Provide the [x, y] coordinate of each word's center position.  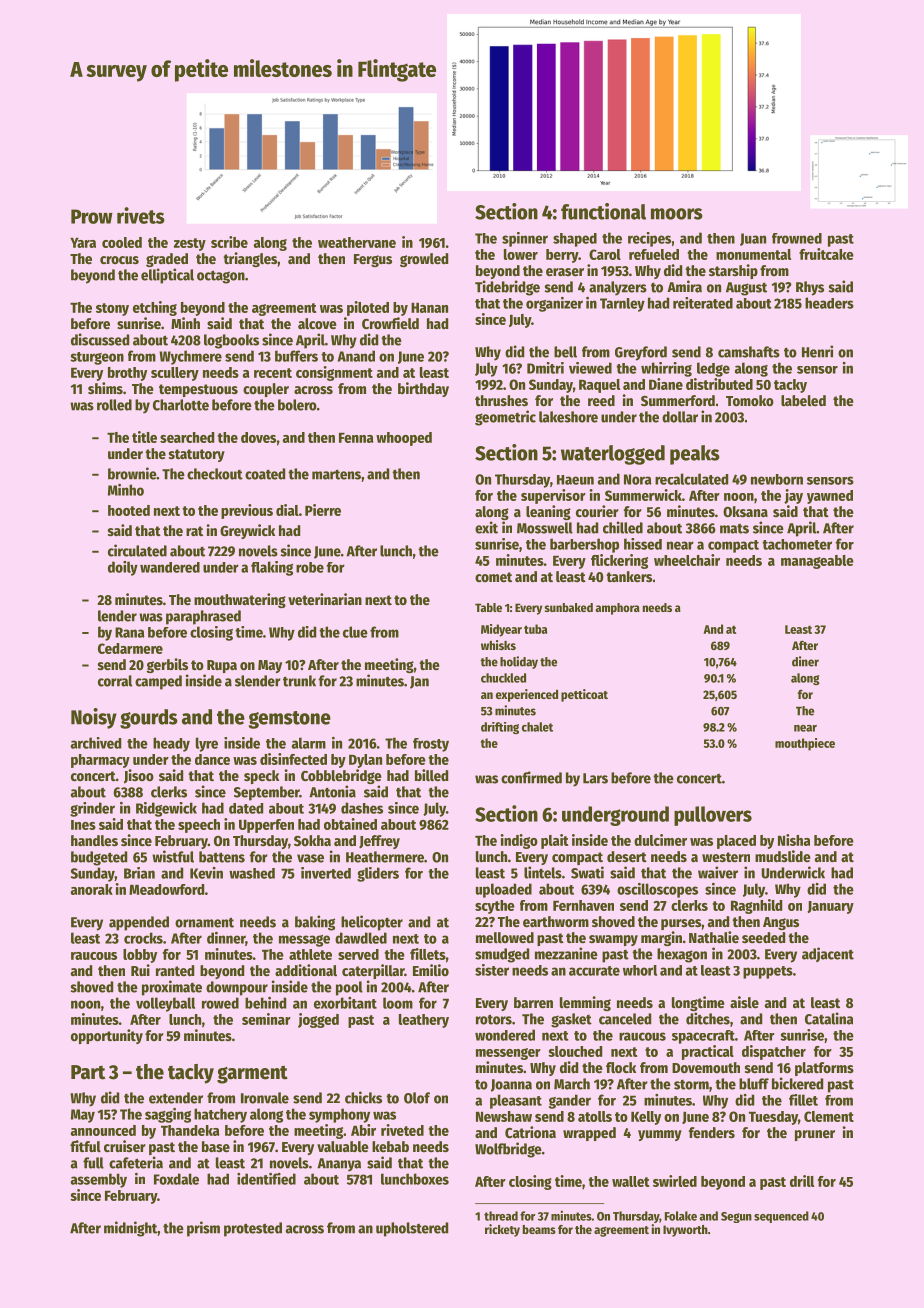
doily [123, 568]
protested [253, 1229]
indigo [519, 841]
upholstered [412, 1229]
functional [603, 211]
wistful [173, 856]
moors [677, 214]
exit [486, 527]
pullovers [713, 816]
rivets [141, 215]
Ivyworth [685, 1231]
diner [805, 661]
